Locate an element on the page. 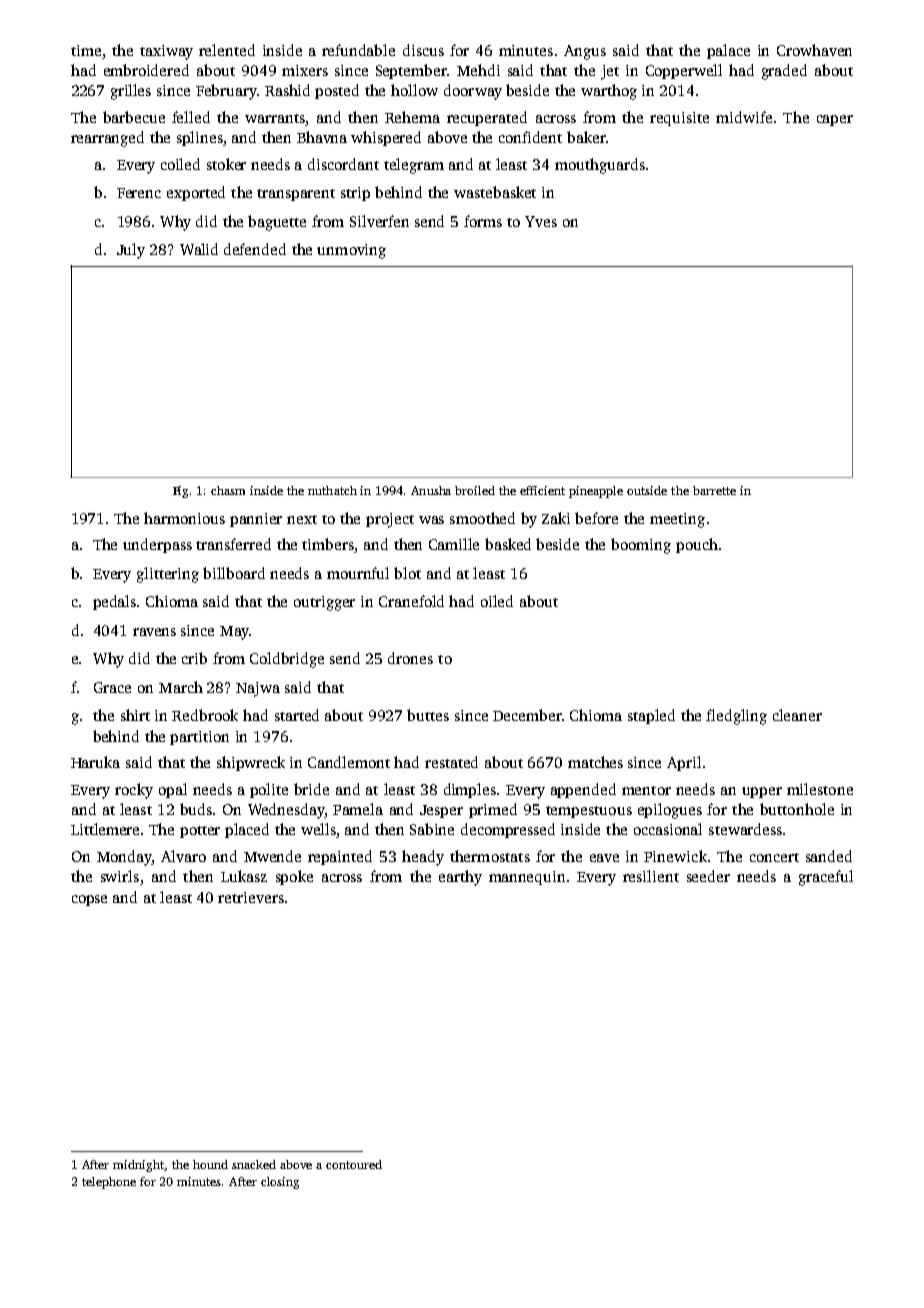 The image size is (924, 1308). heady is located at coordinates (423, 858).
